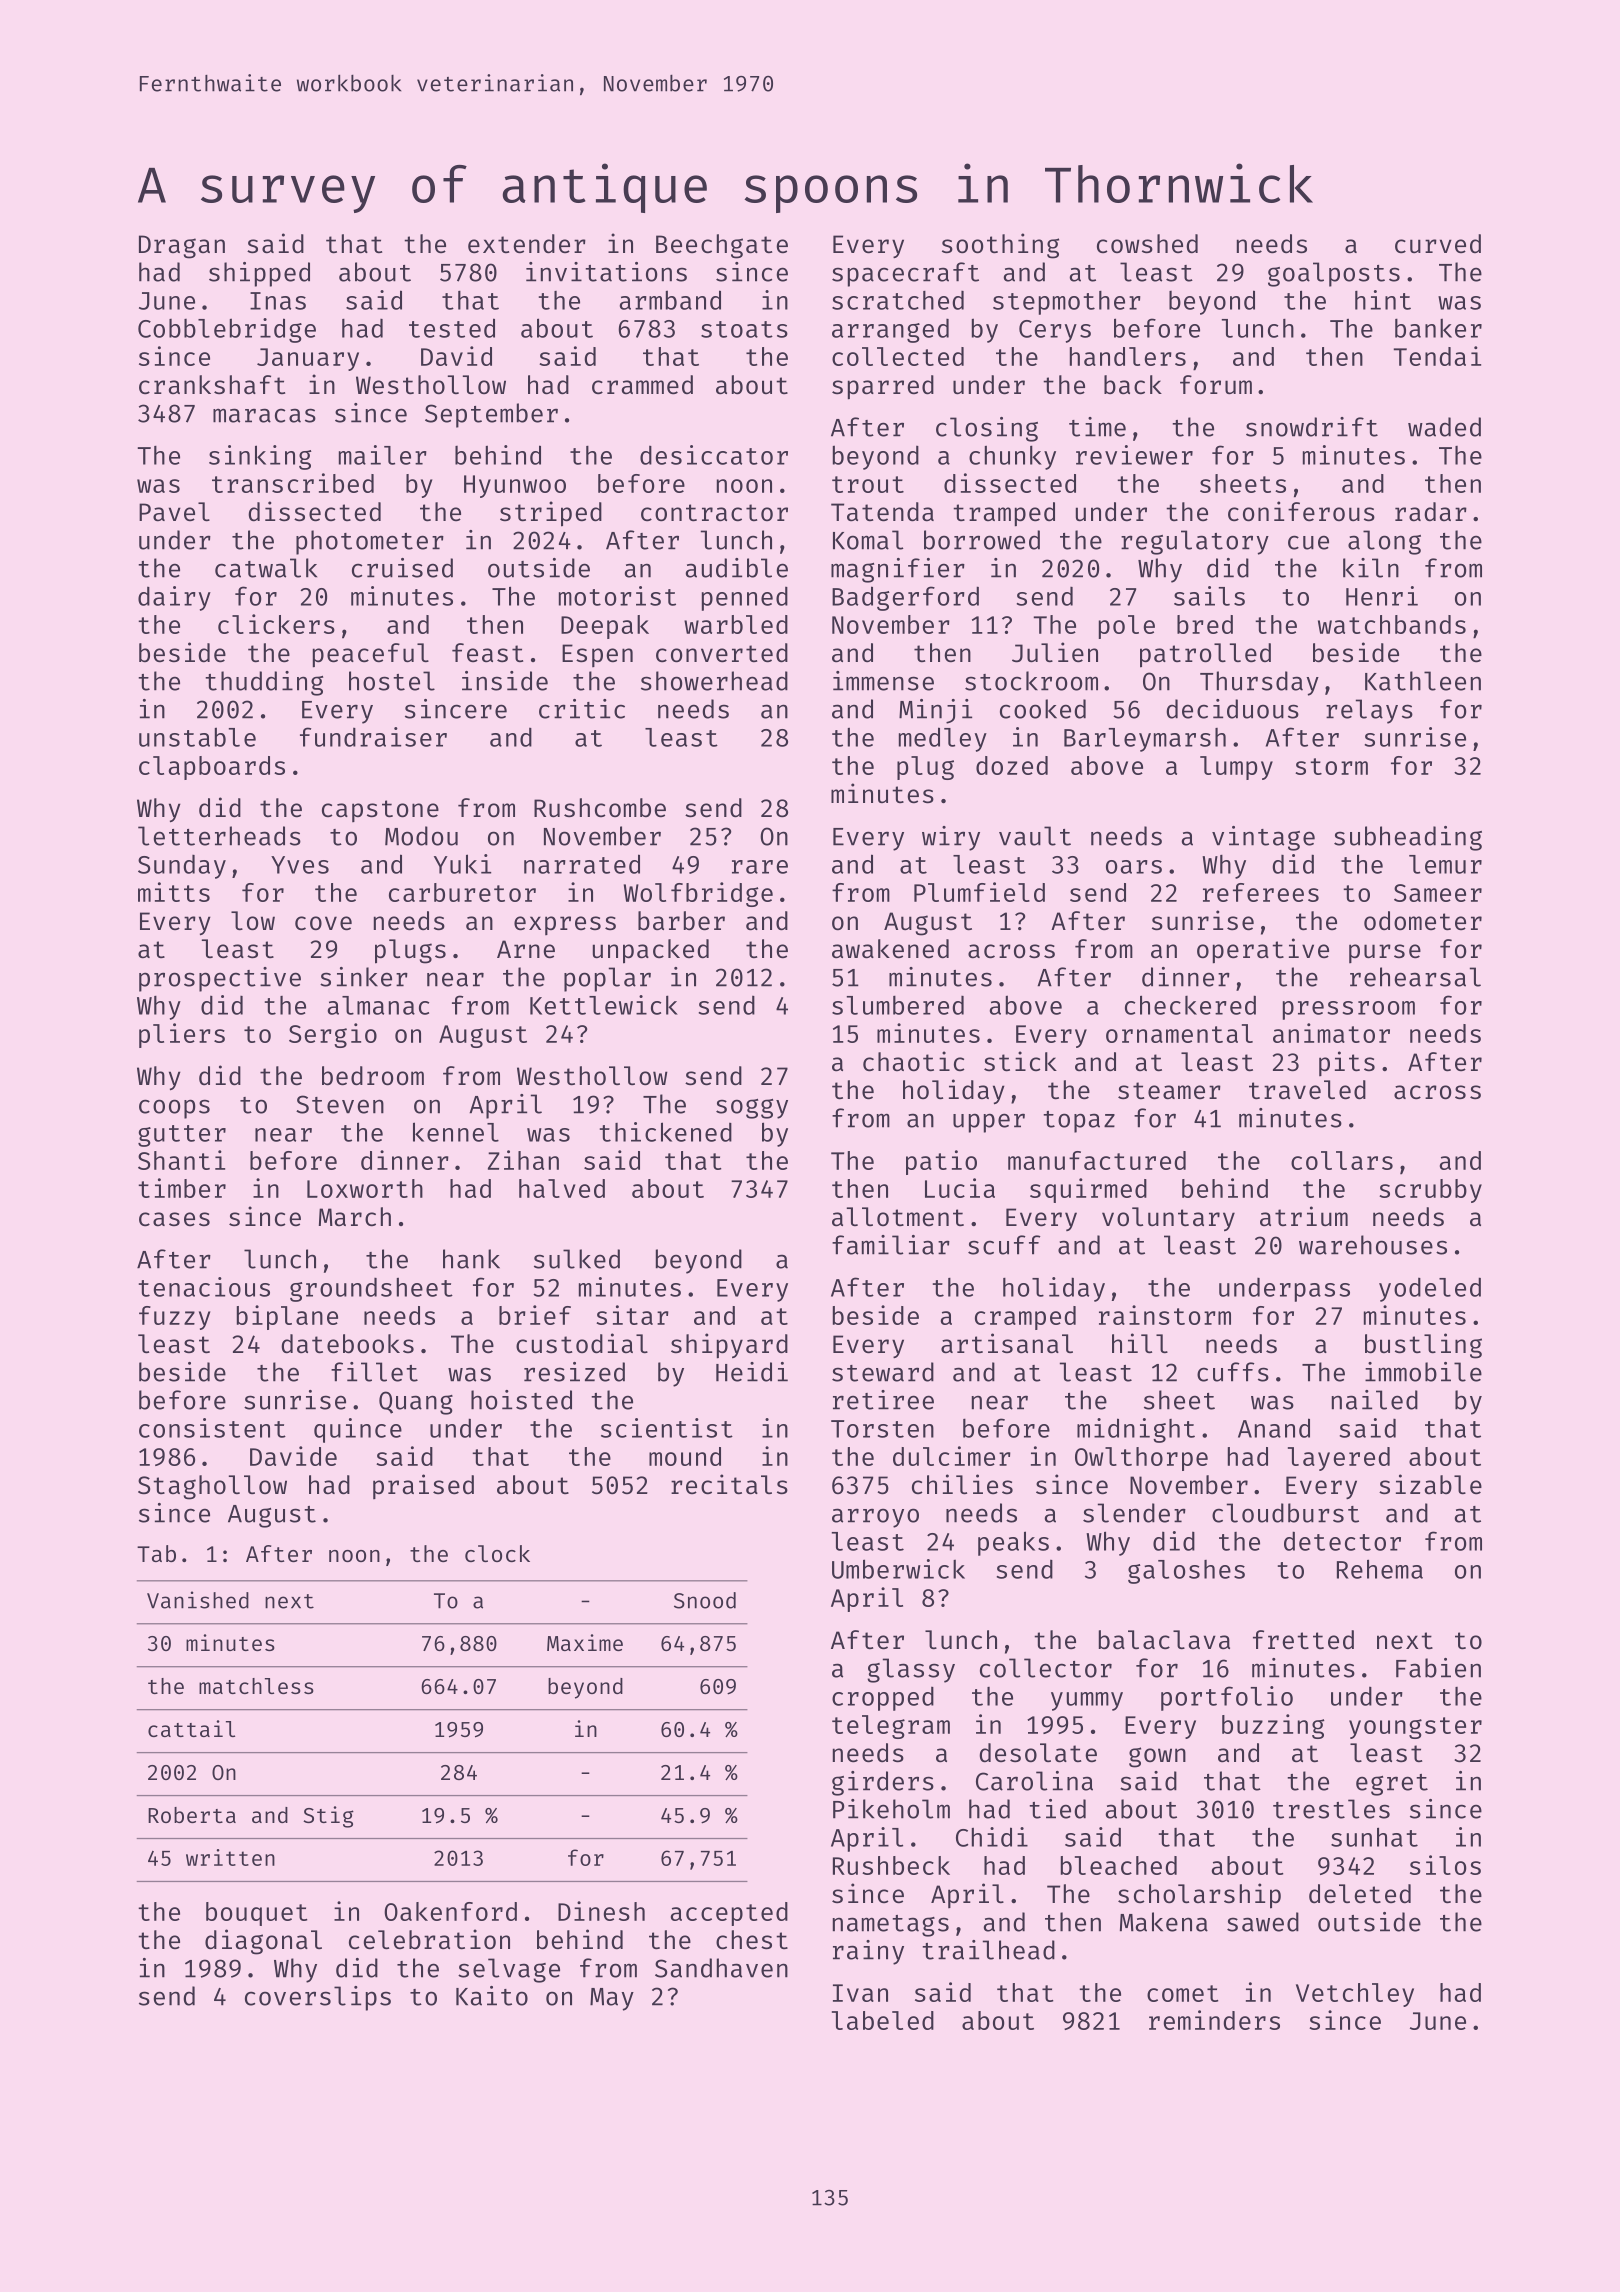  I want to click on Barleymarsh, so click(1145, 740).
